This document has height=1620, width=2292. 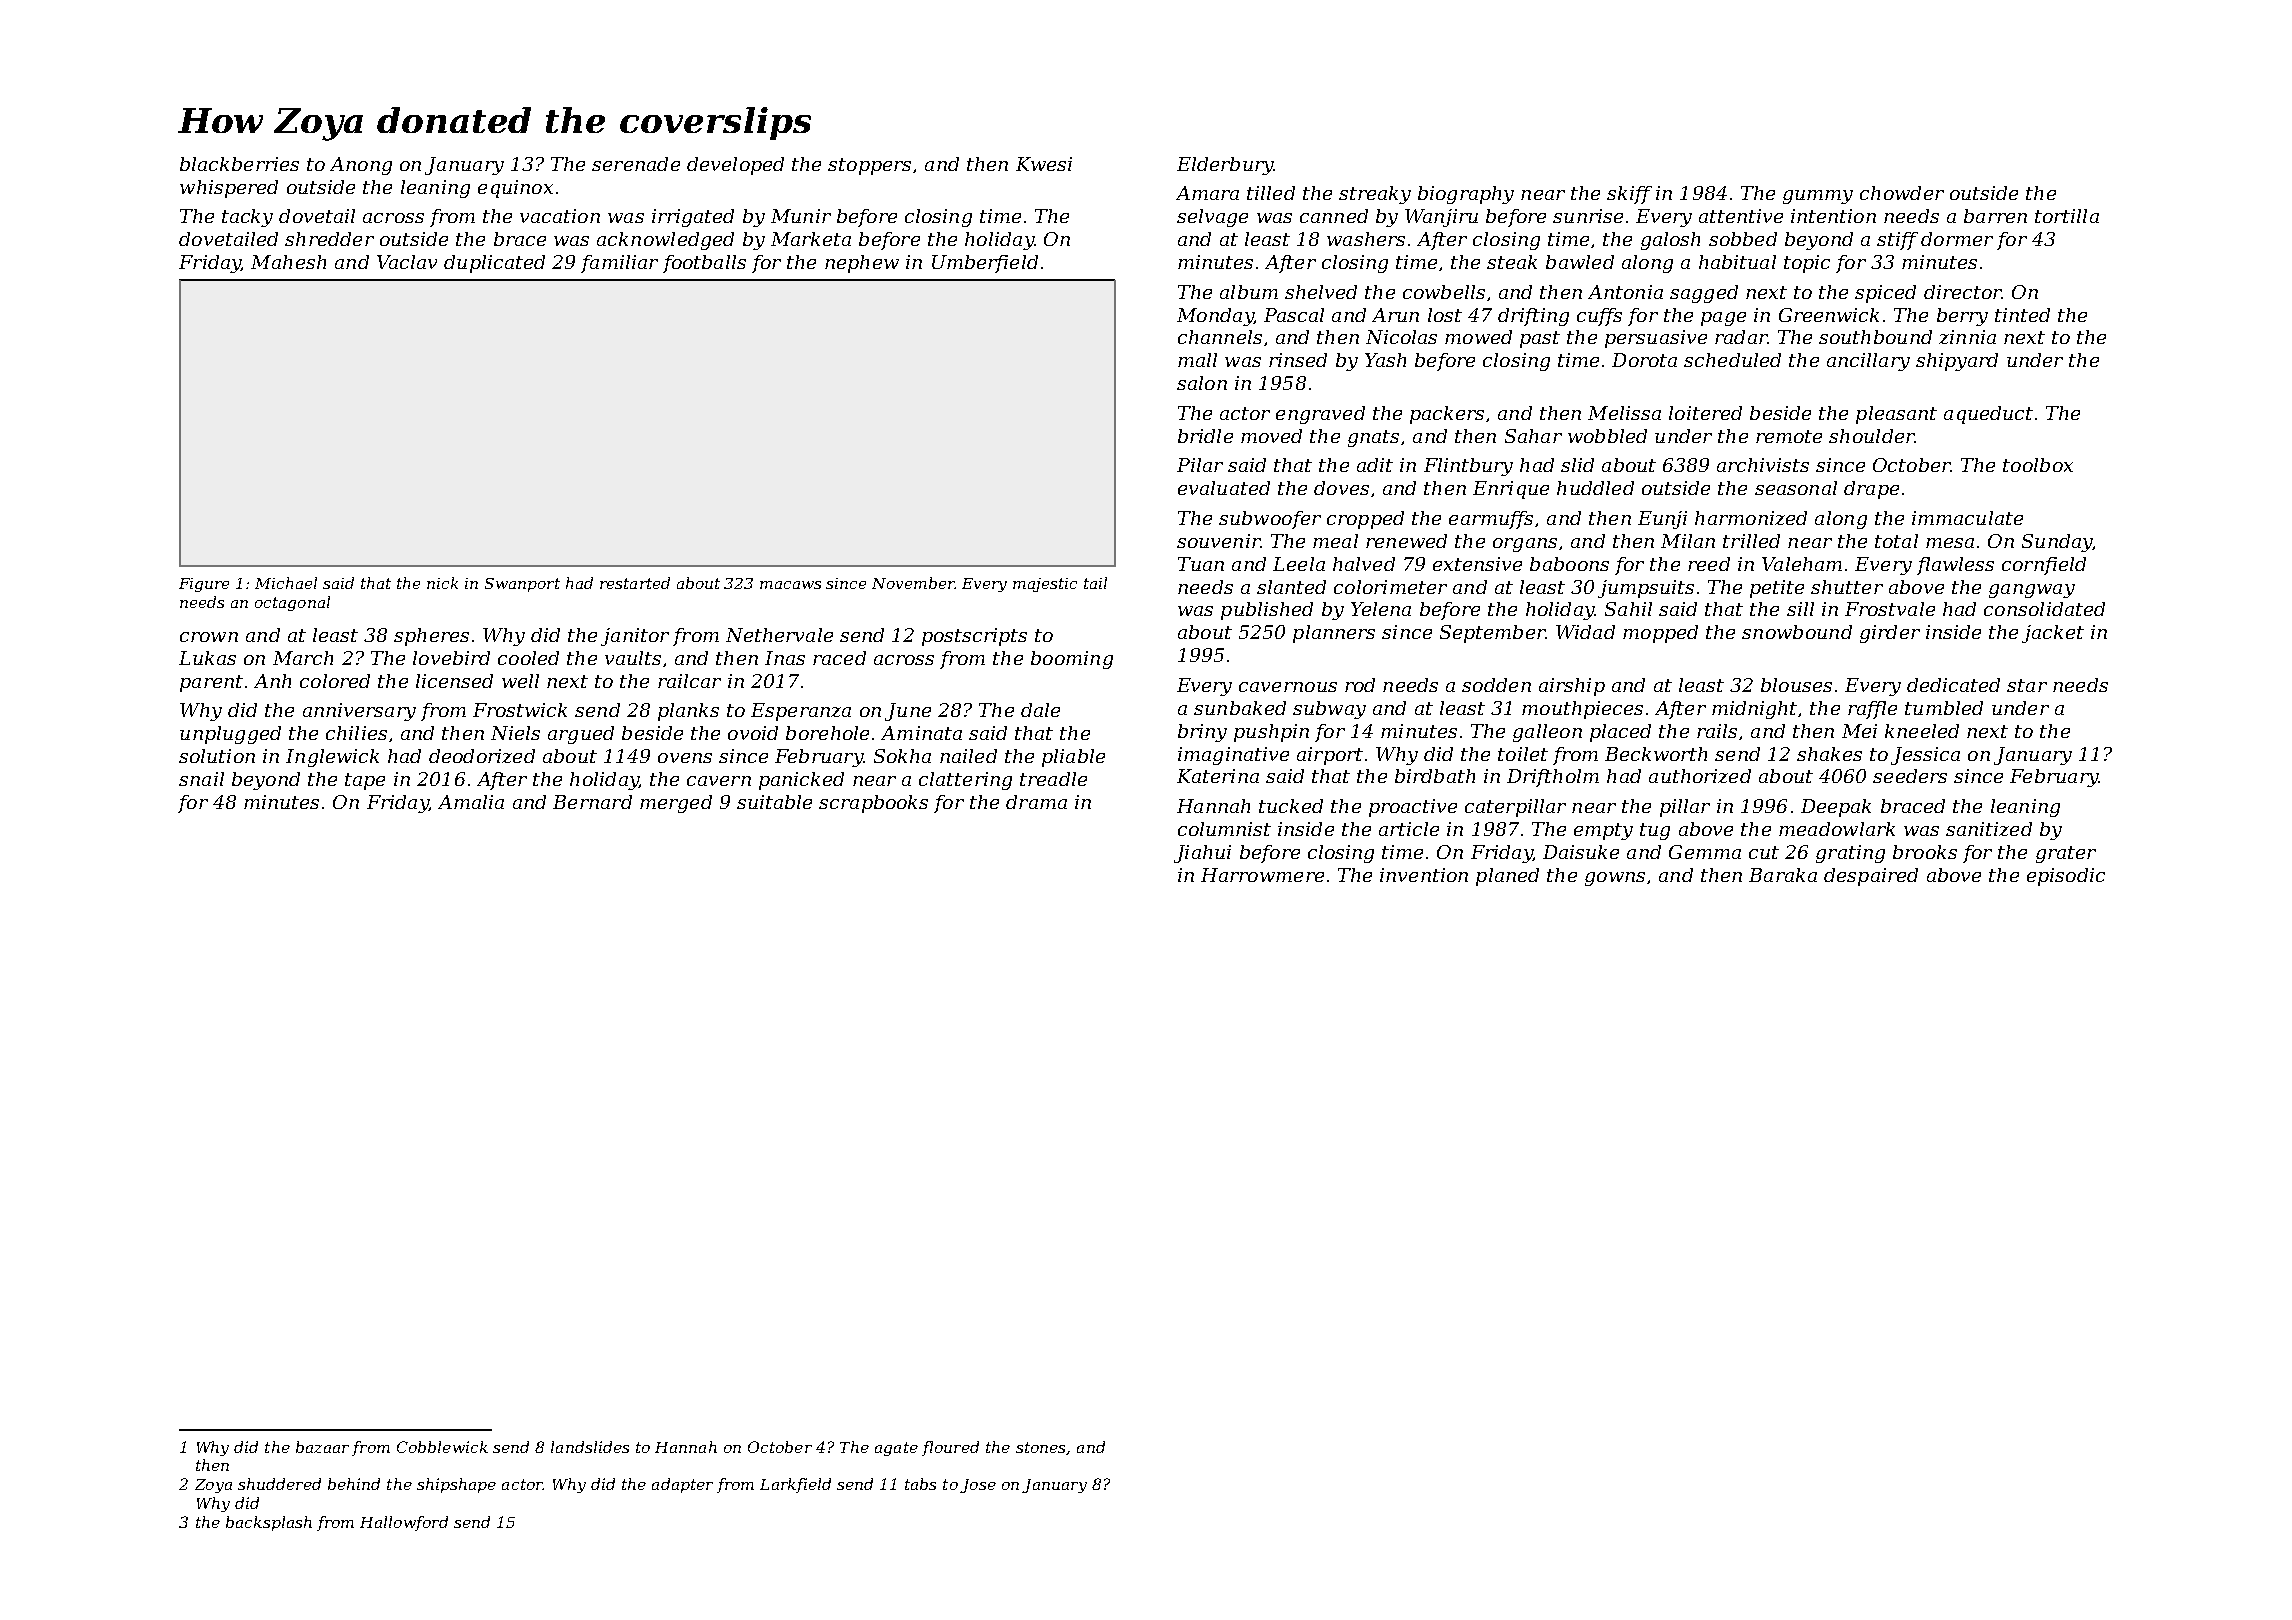 I want to click on Larkfield, so click(x=795, y=1485).
